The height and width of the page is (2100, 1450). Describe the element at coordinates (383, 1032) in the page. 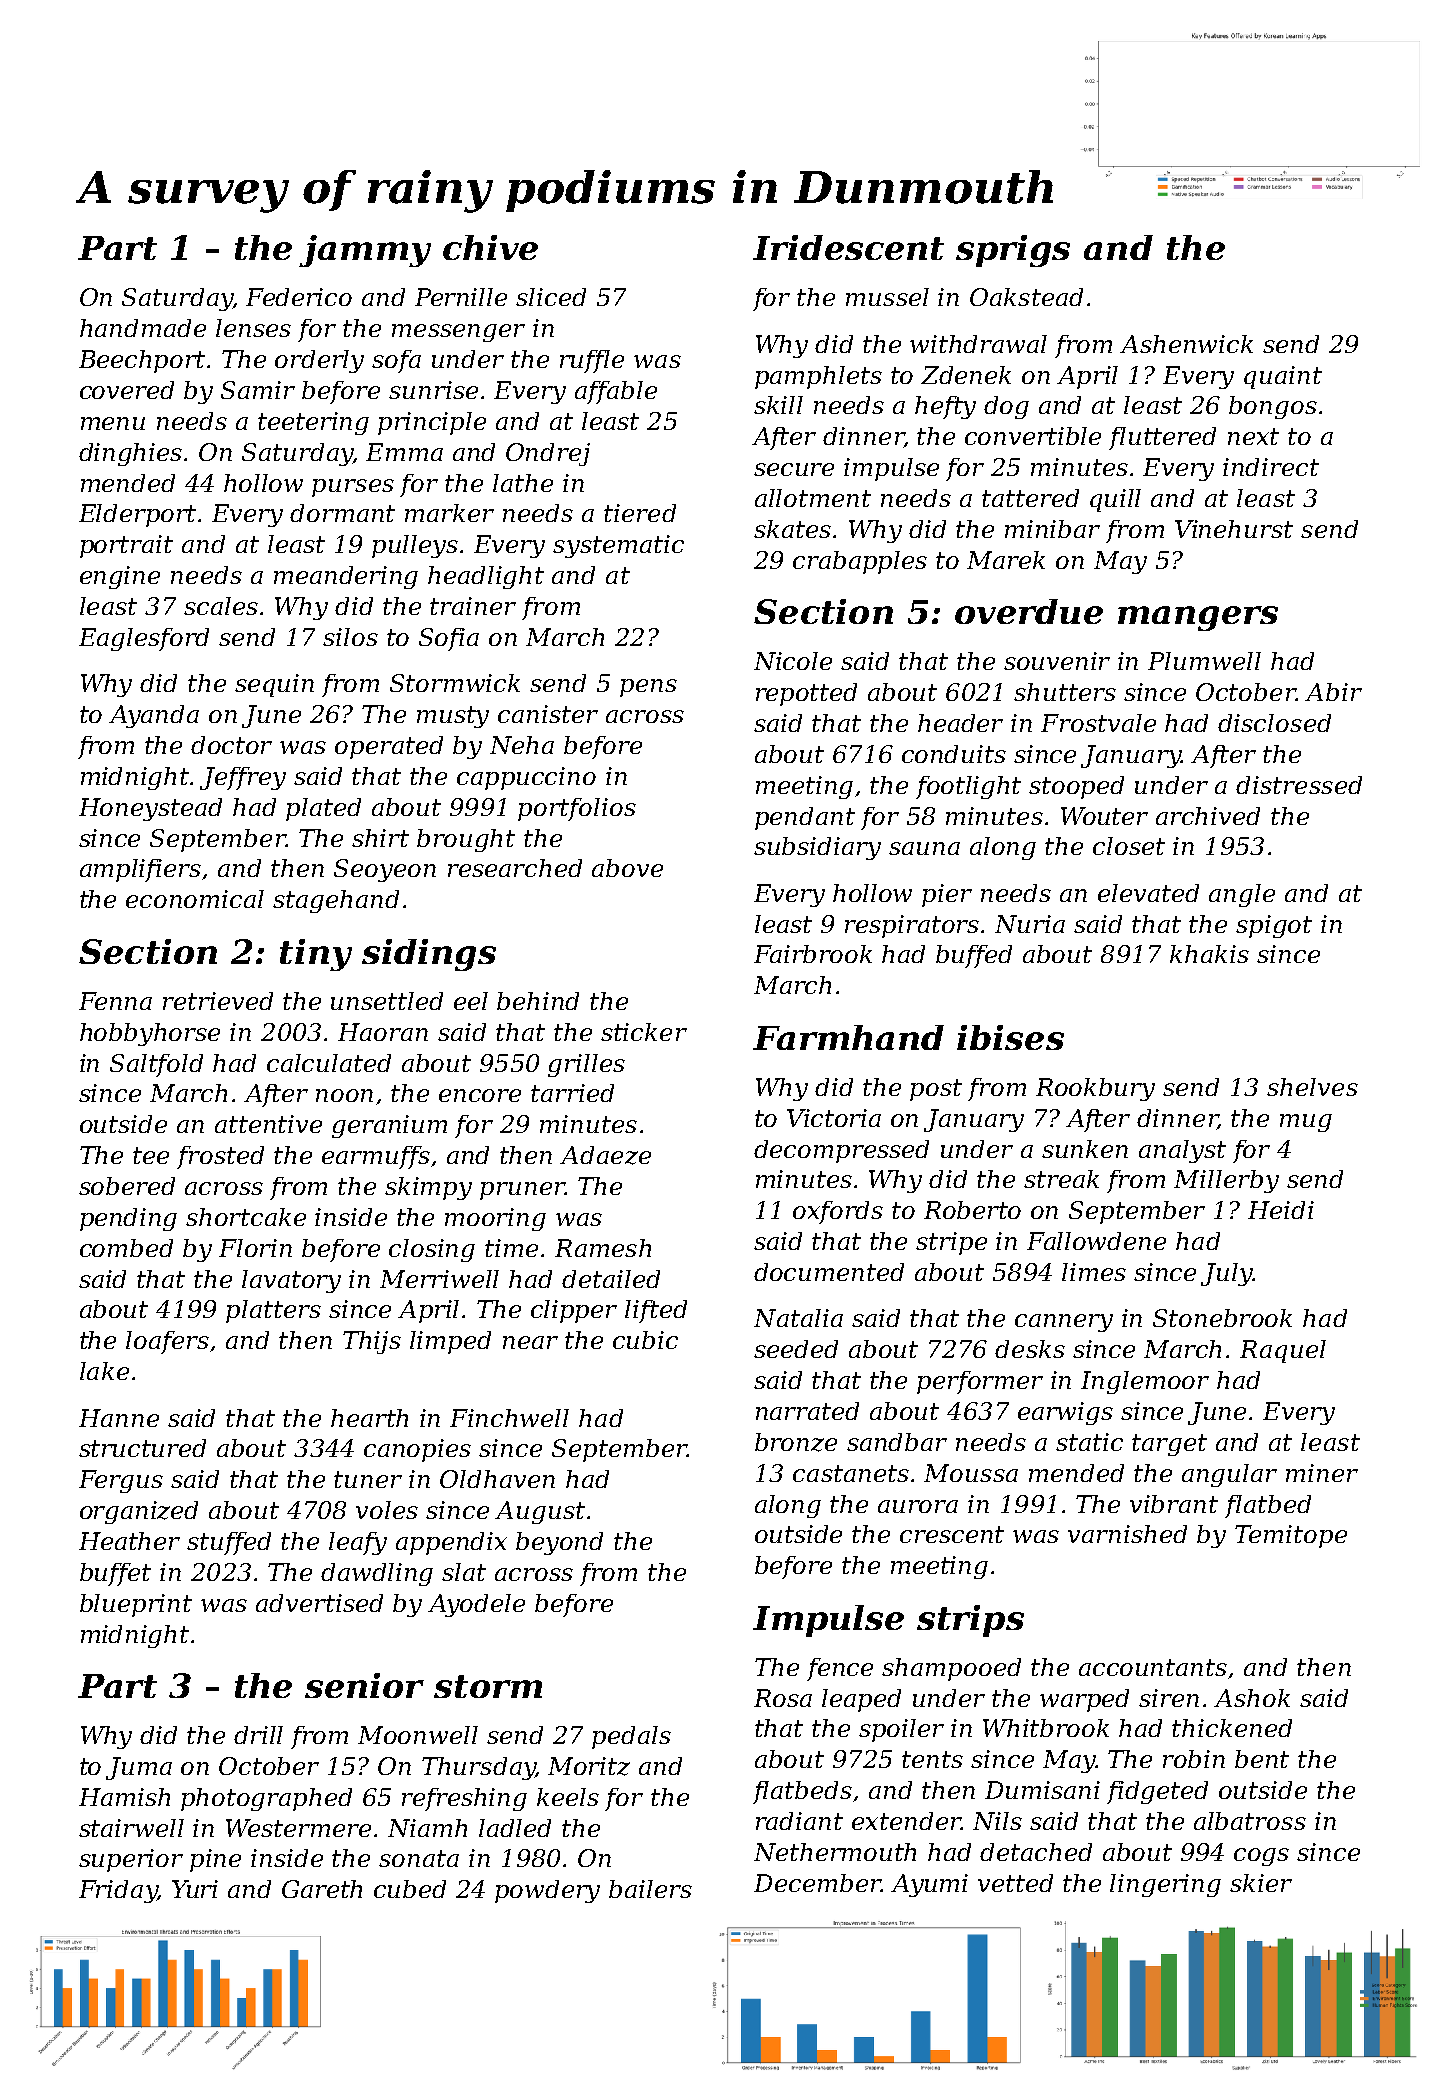

I see `Haoran` at that location.
